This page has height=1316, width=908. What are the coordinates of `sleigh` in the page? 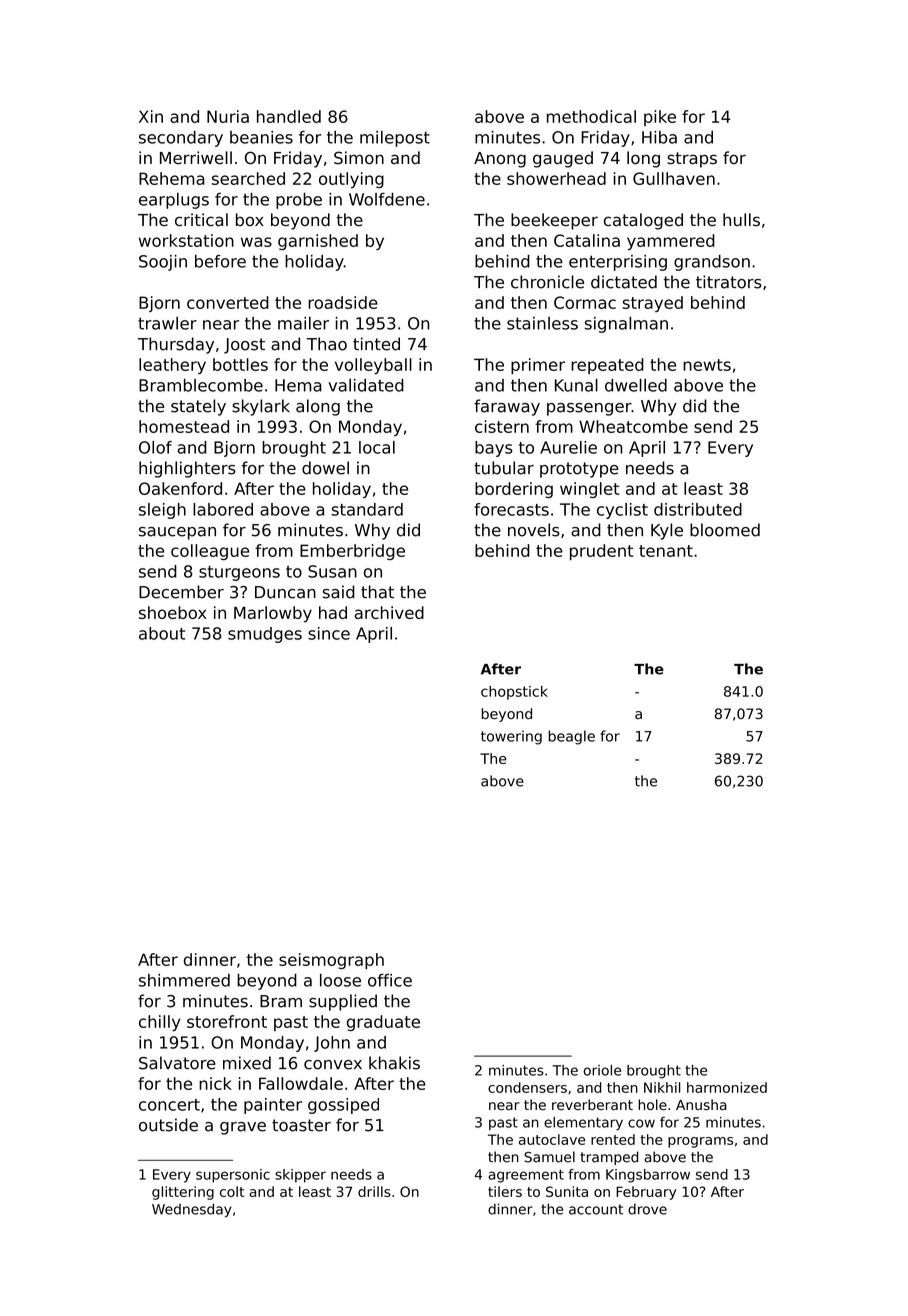 It's located at (162, 511).
